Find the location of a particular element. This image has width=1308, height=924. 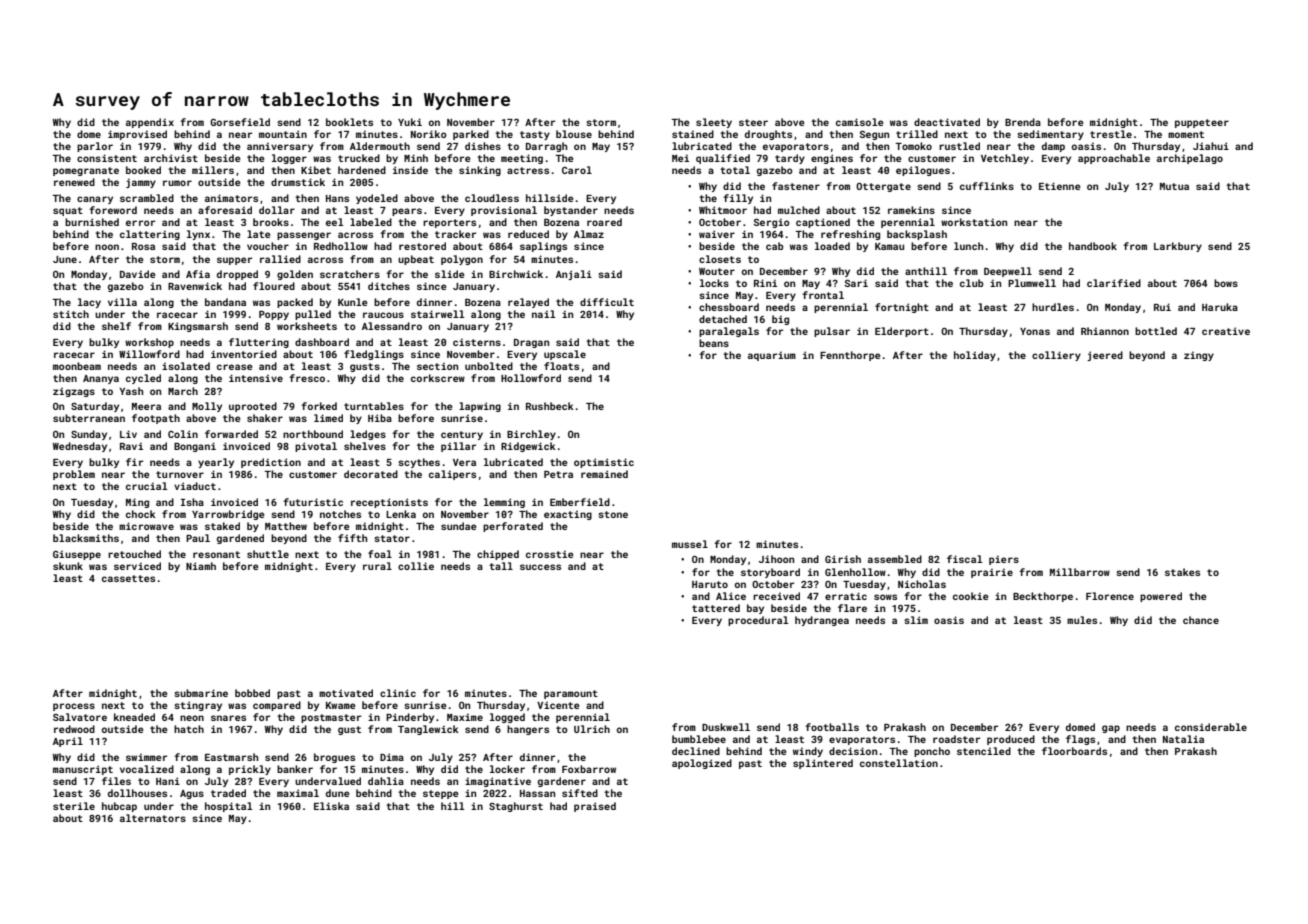

Eliska is located at coordinates (331, 806).
